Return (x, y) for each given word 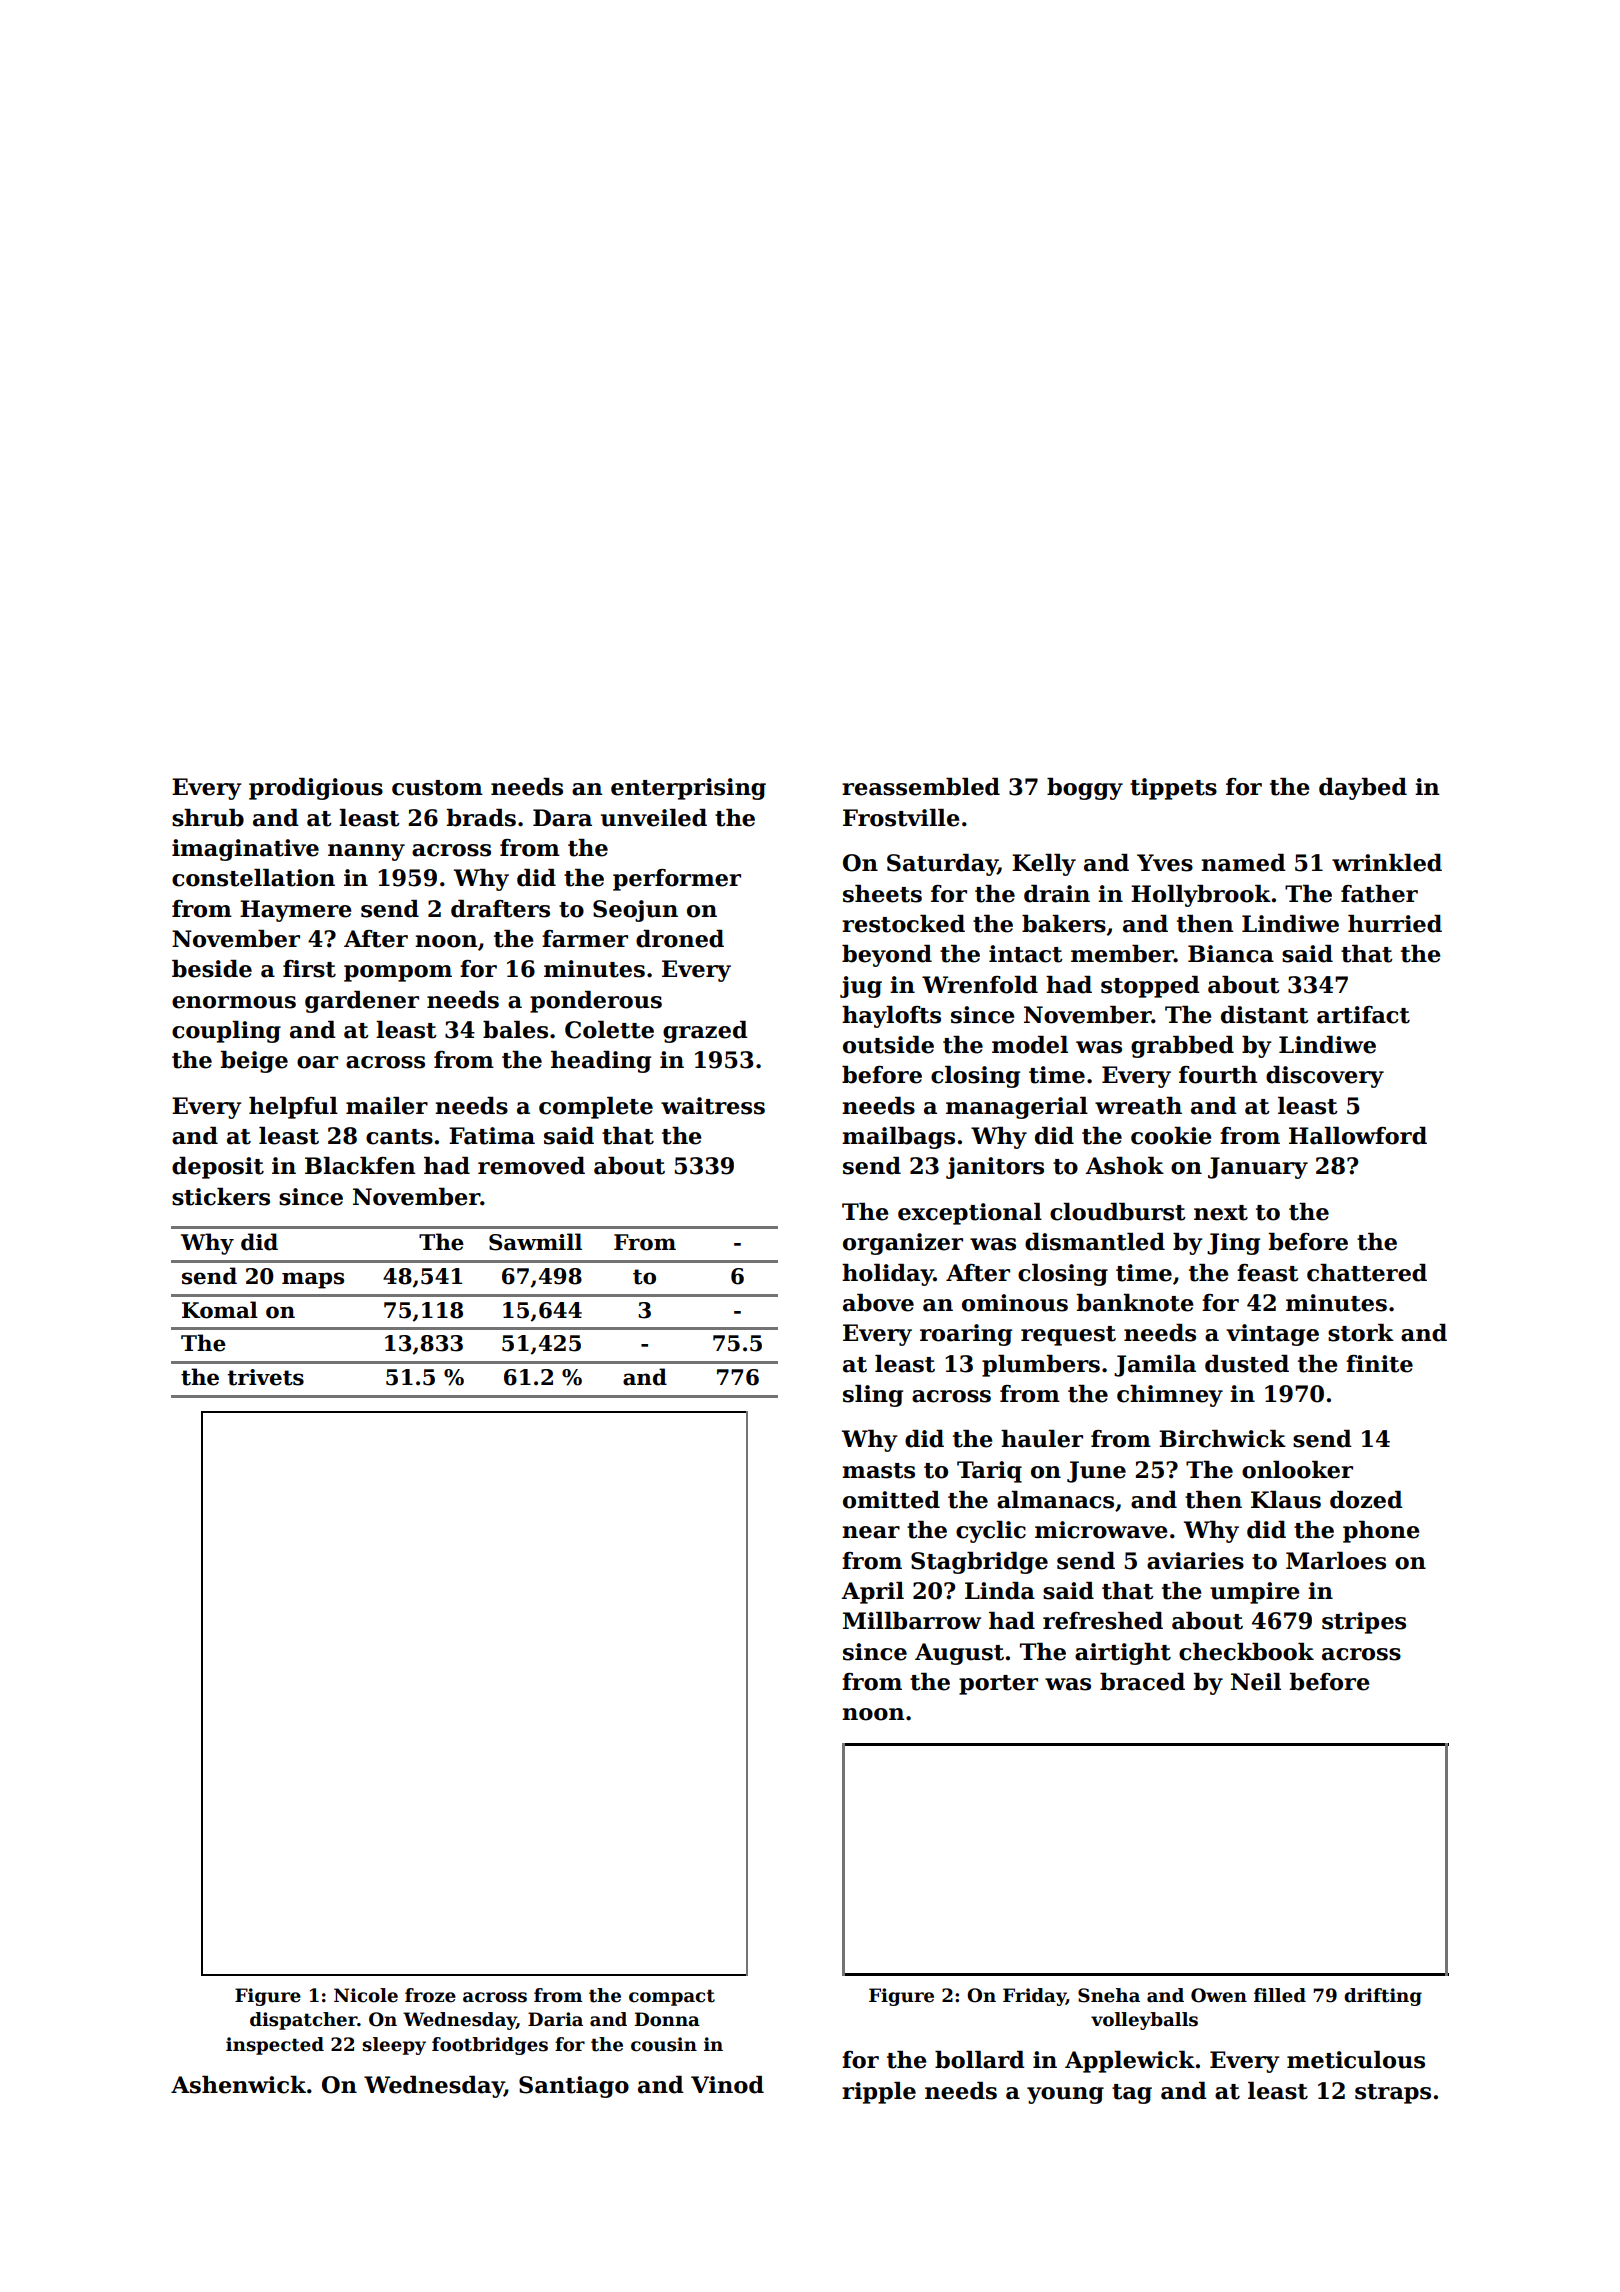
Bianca (1231, 954)
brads (481, 818)
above (878, 1303)
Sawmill (535, 1242)
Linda (1000, 1591)
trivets (266, 1377)
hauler (1042, 1439)
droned (680, 939)
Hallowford (1358, 1136)
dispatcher (303, 2021)
